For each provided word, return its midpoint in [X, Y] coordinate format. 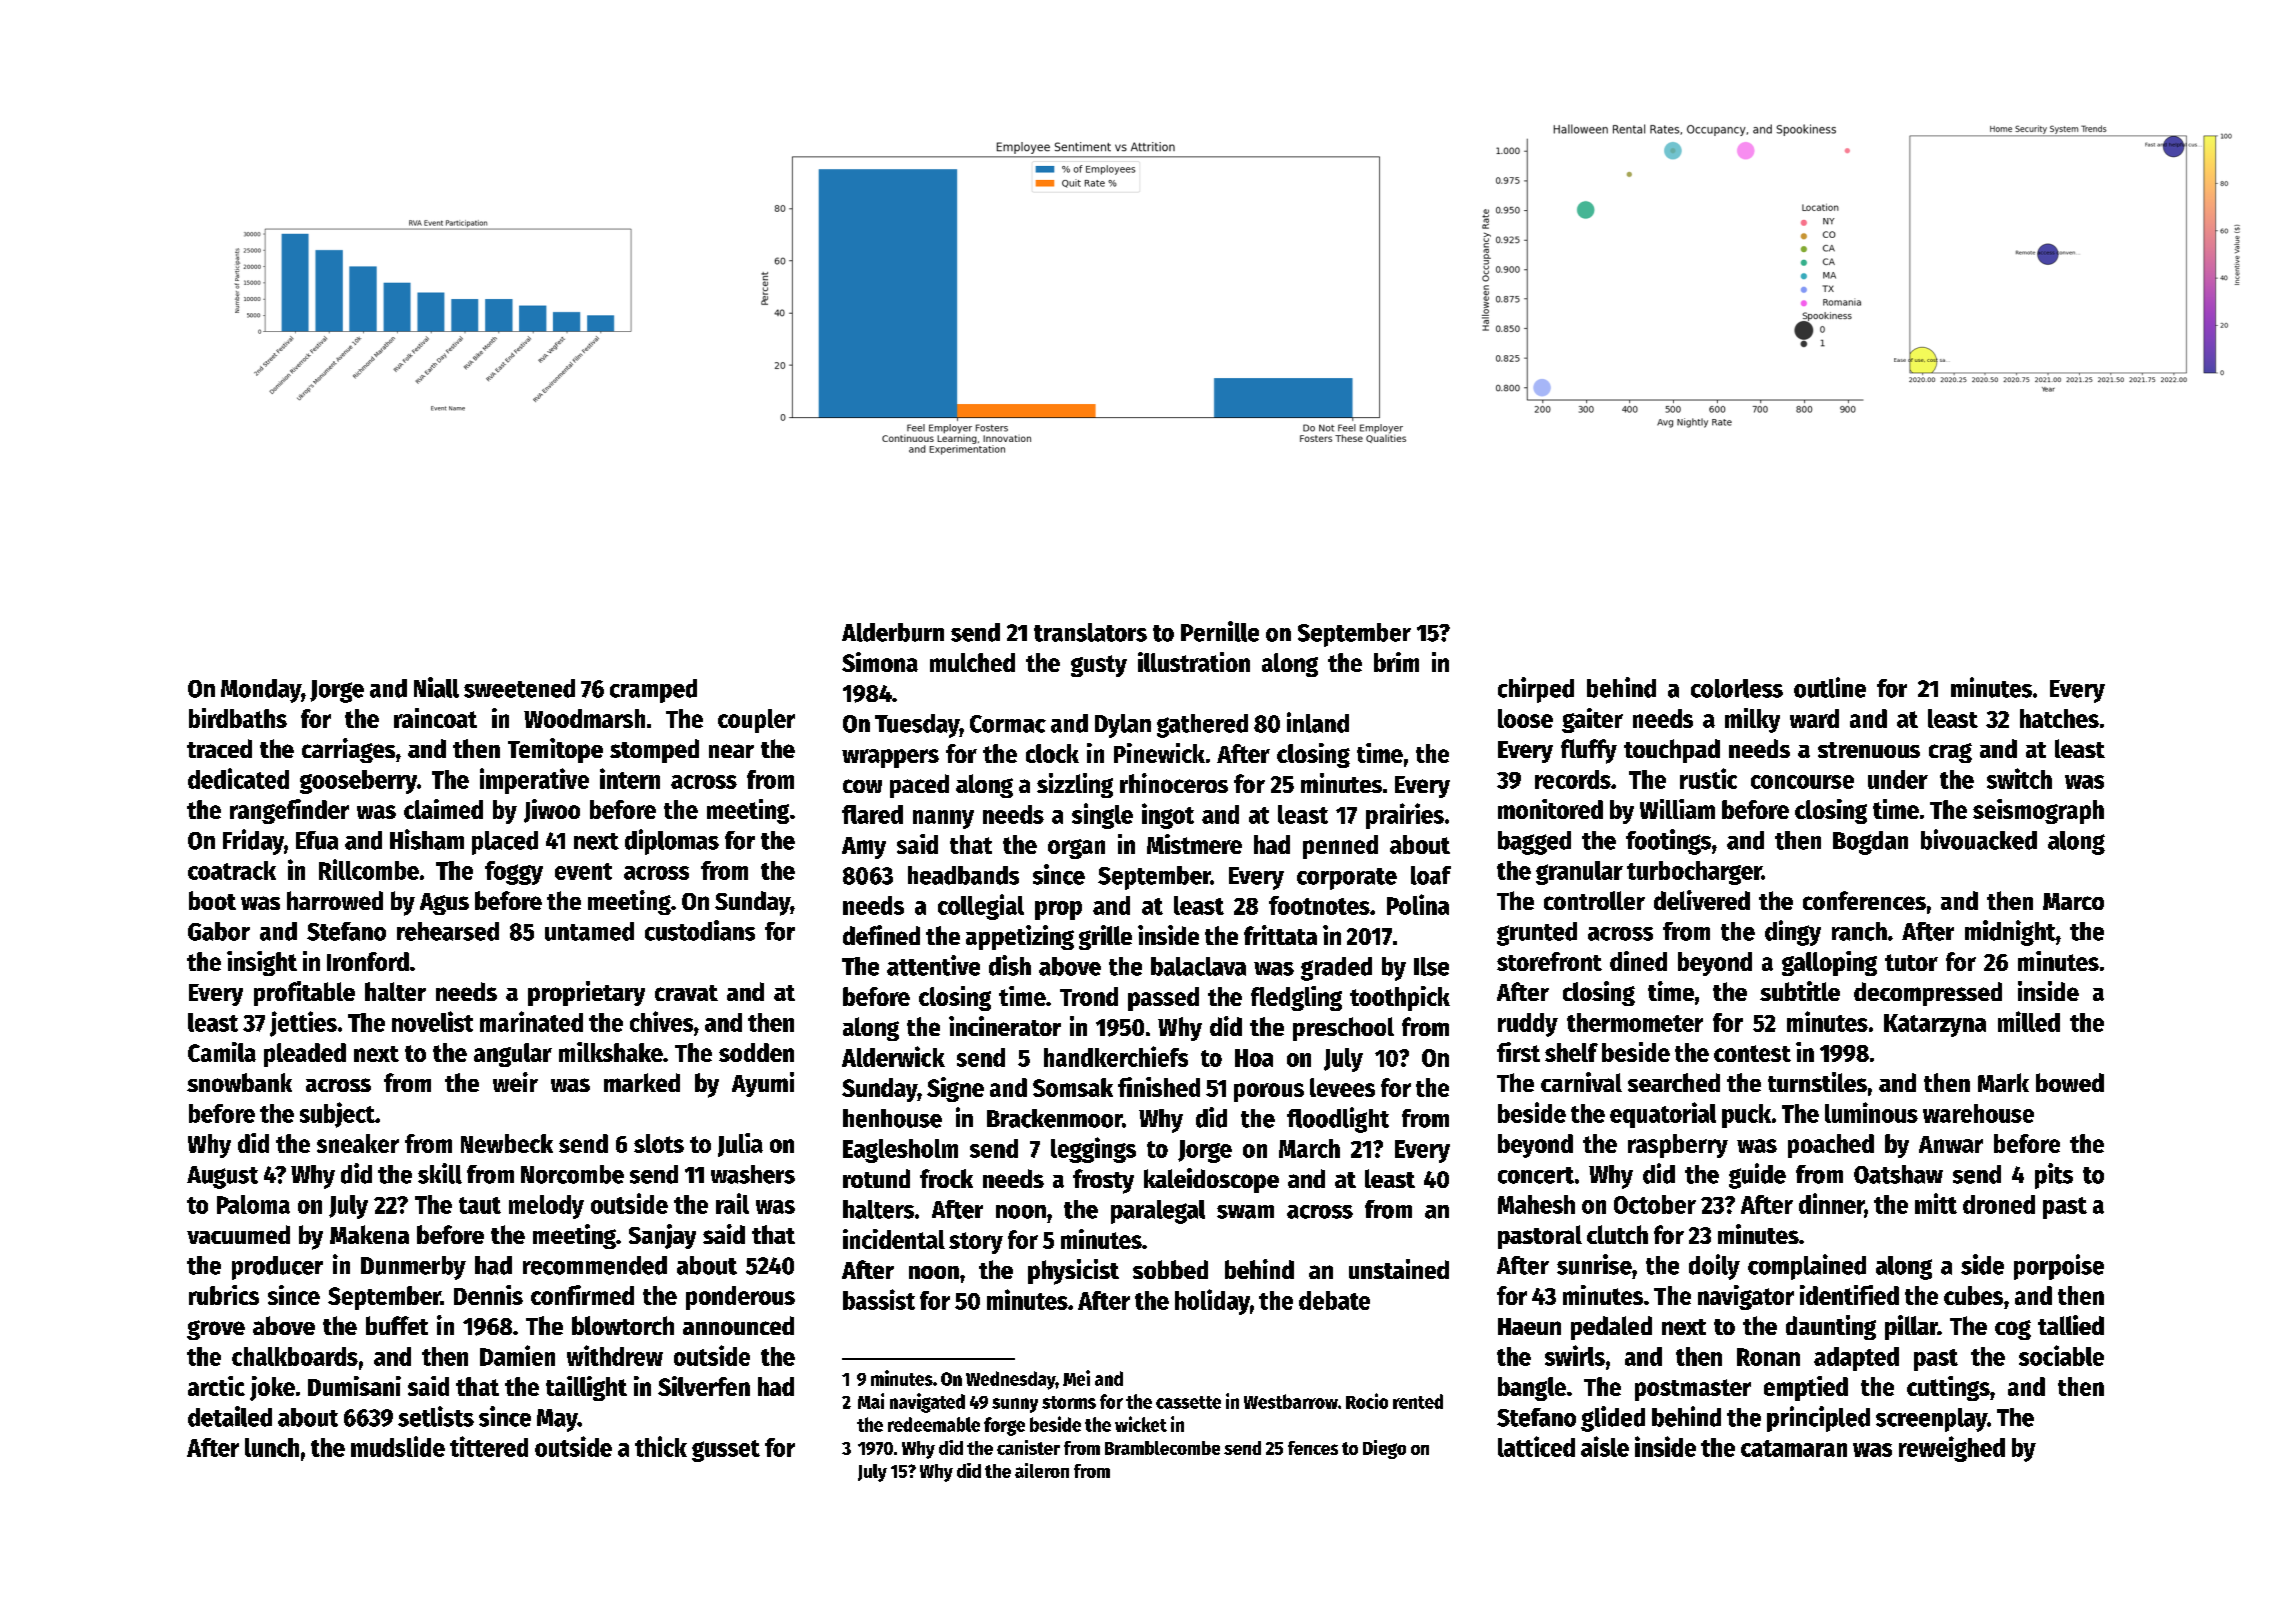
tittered [489, 1446]
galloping [1829, 963]
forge [1004, 1426]
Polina [1418, 904]
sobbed [1170, 1269]
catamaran [1794, 1448]
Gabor [219, 931]
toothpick [1400, 998]
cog [2013, 1330]
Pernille [1220, 631]
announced [738, 1325]
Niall [436, 687]
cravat [686, 993]
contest [1752, 1053]
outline [1830, 687]
